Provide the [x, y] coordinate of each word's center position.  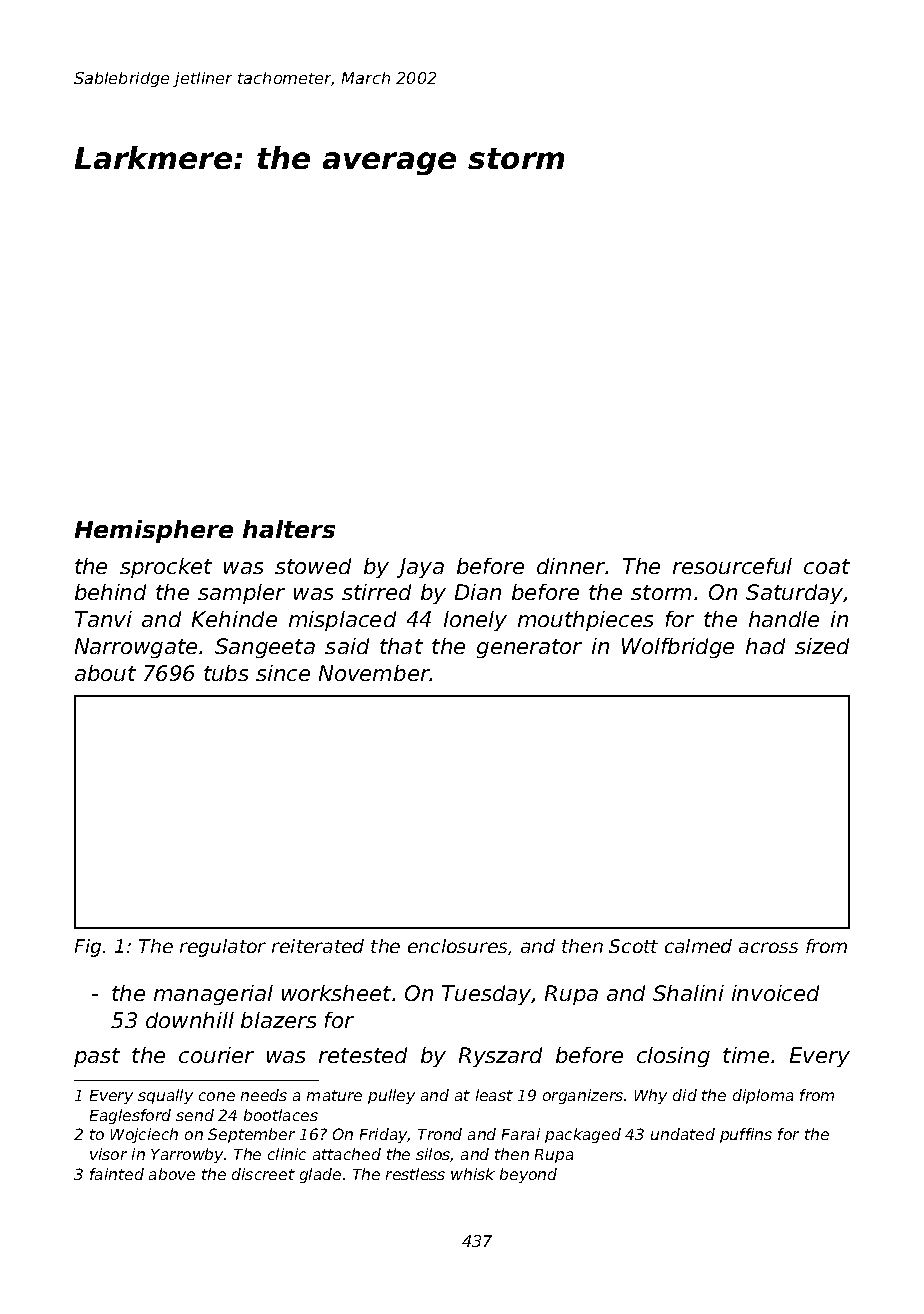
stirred [376, 592]
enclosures [457, 946]
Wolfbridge [678, 648]
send [195, 1115]
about [105, 673]
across [768, 947]
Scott [633, 946]
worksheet [336, 993]
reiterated [318, 946]
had [765, 646]
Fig [88, 948]
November [374, 673]
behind [110, 592]
